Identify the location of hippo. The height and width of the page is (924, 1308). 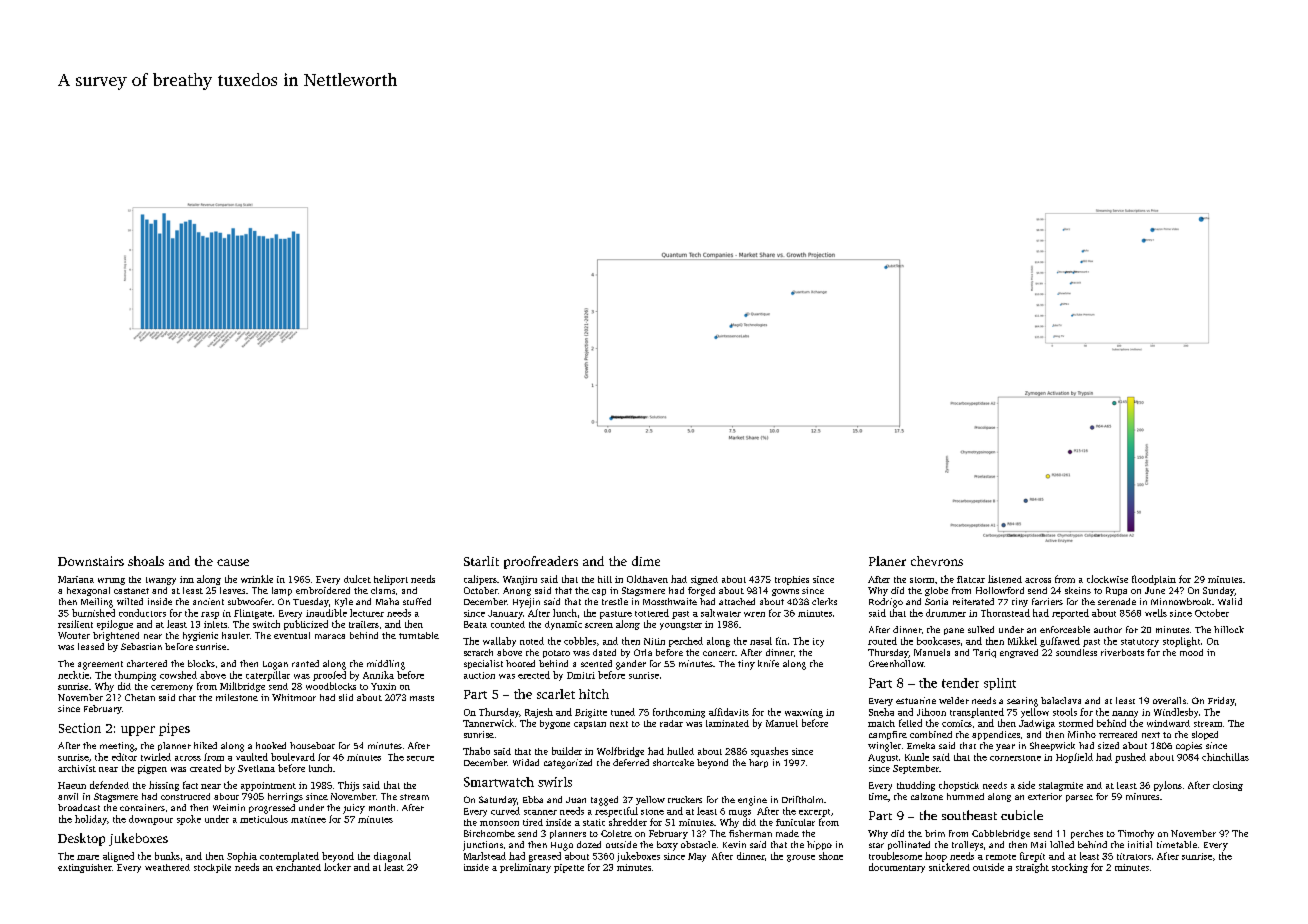
(819, 845).
